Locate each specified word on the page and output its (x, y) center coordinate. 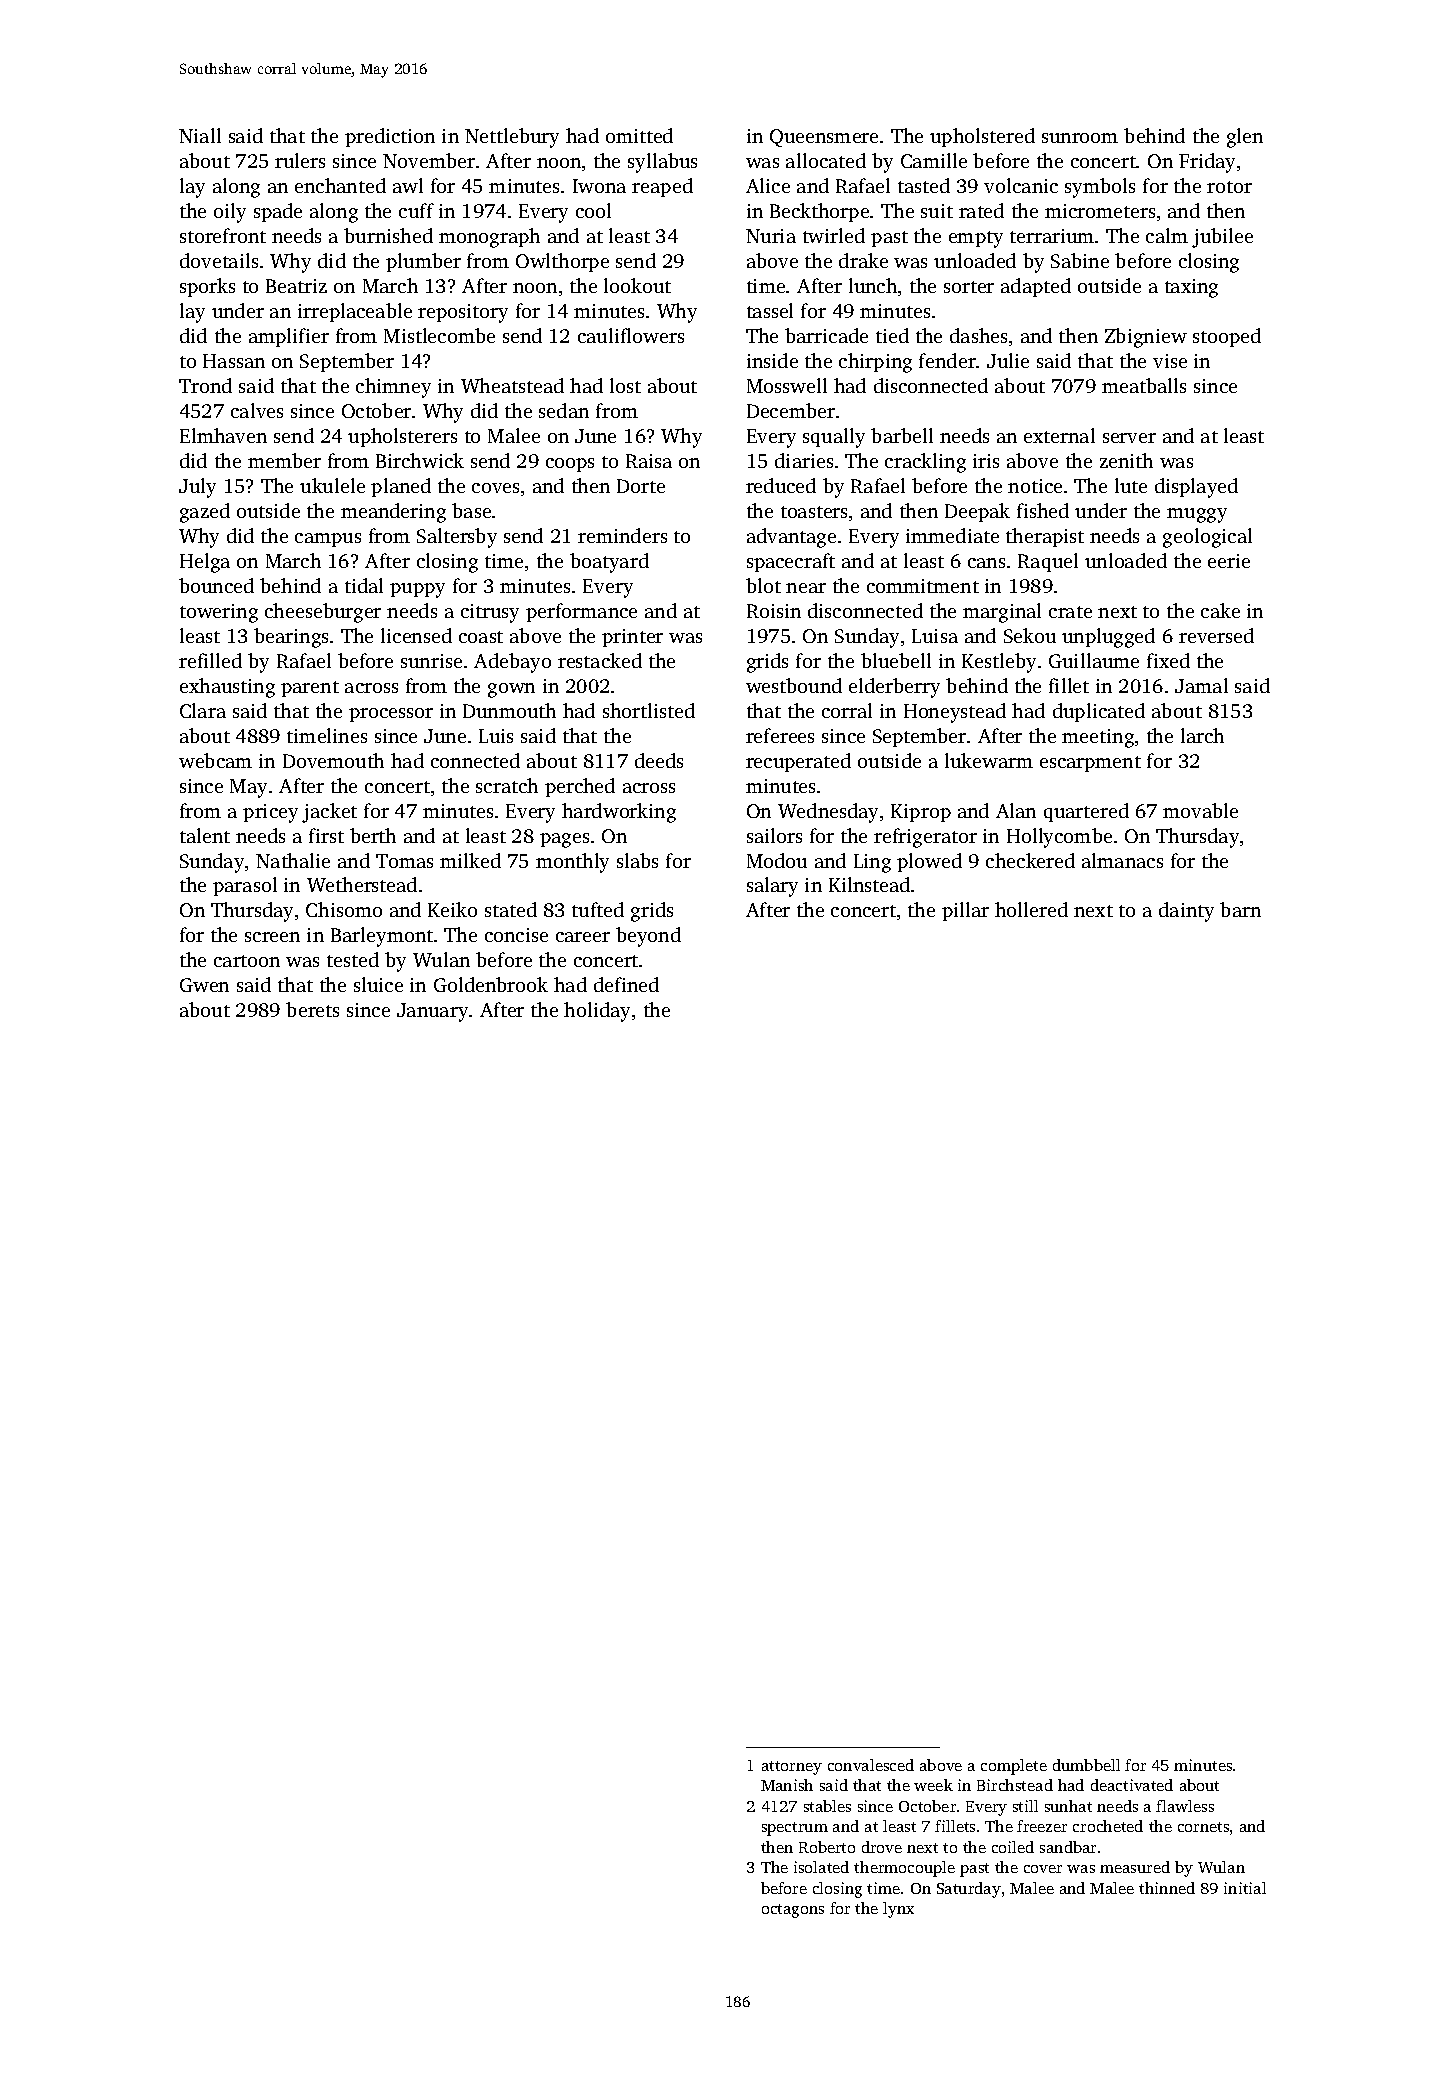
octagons (793, 1911)
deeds (659, 760)
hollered (1031, 909)
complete (1014, 1767)
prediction (390, 137)
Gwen (204, 985)
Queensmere (824, 138)
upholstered (982, 137)
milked (470, 860)
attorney (792, 1768)
